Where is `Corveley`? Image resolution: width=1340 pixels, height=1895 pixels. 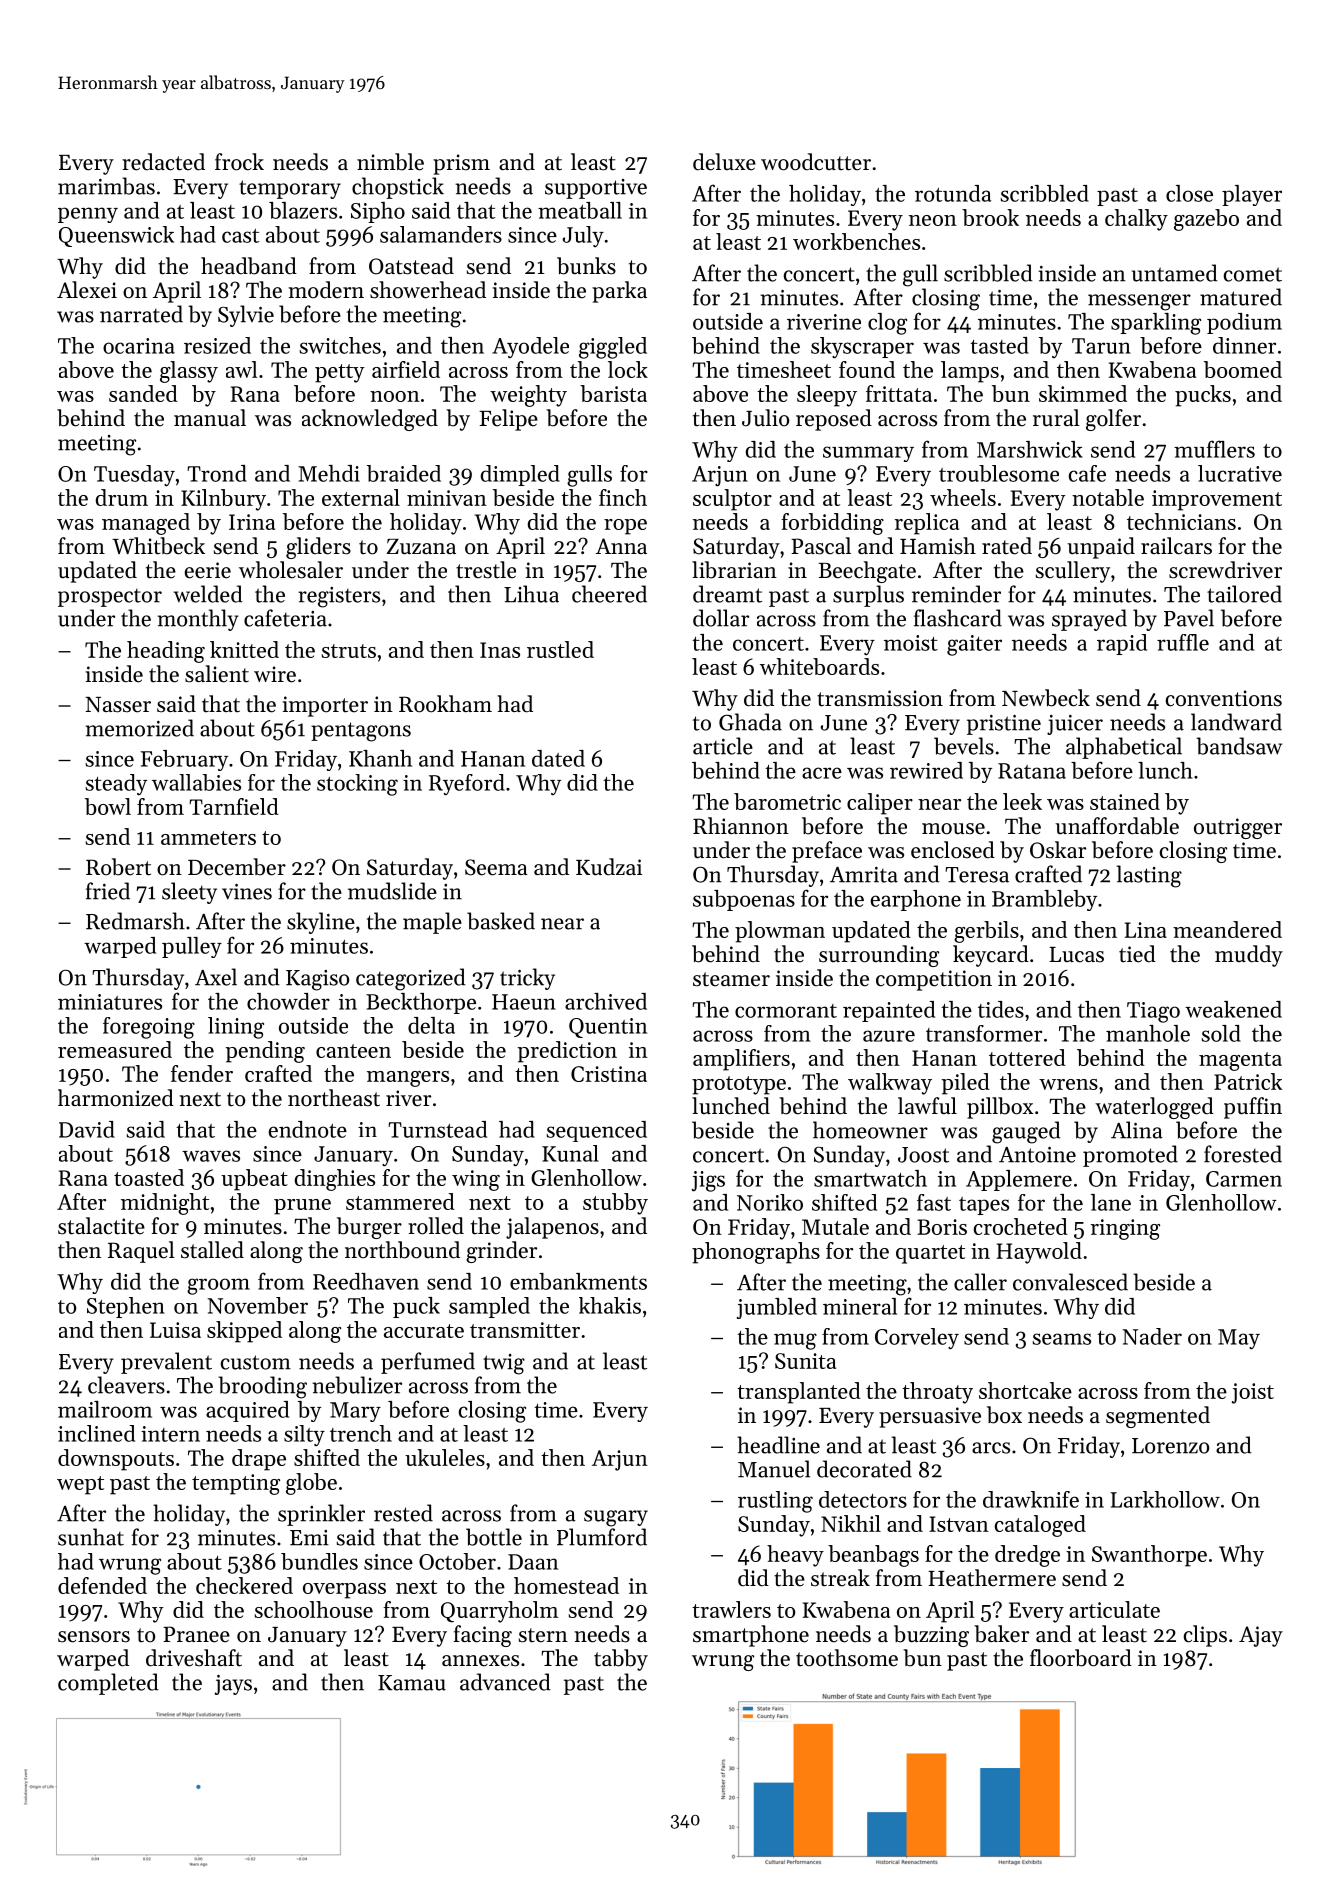 Corveley is located at coordinates (917, 1339).
